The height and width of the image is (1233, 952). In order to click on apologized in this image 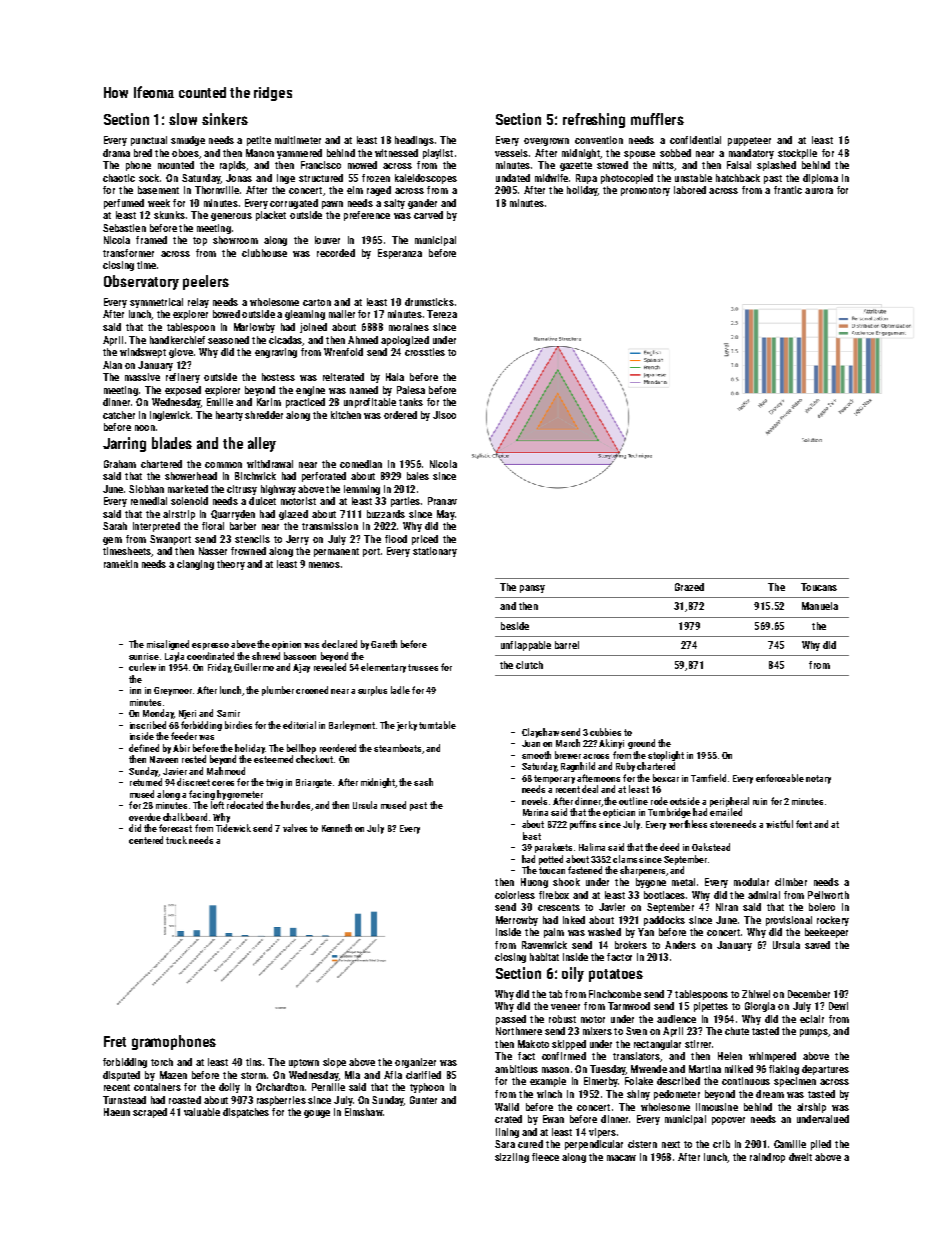, I will do `click(405, 341)`.
